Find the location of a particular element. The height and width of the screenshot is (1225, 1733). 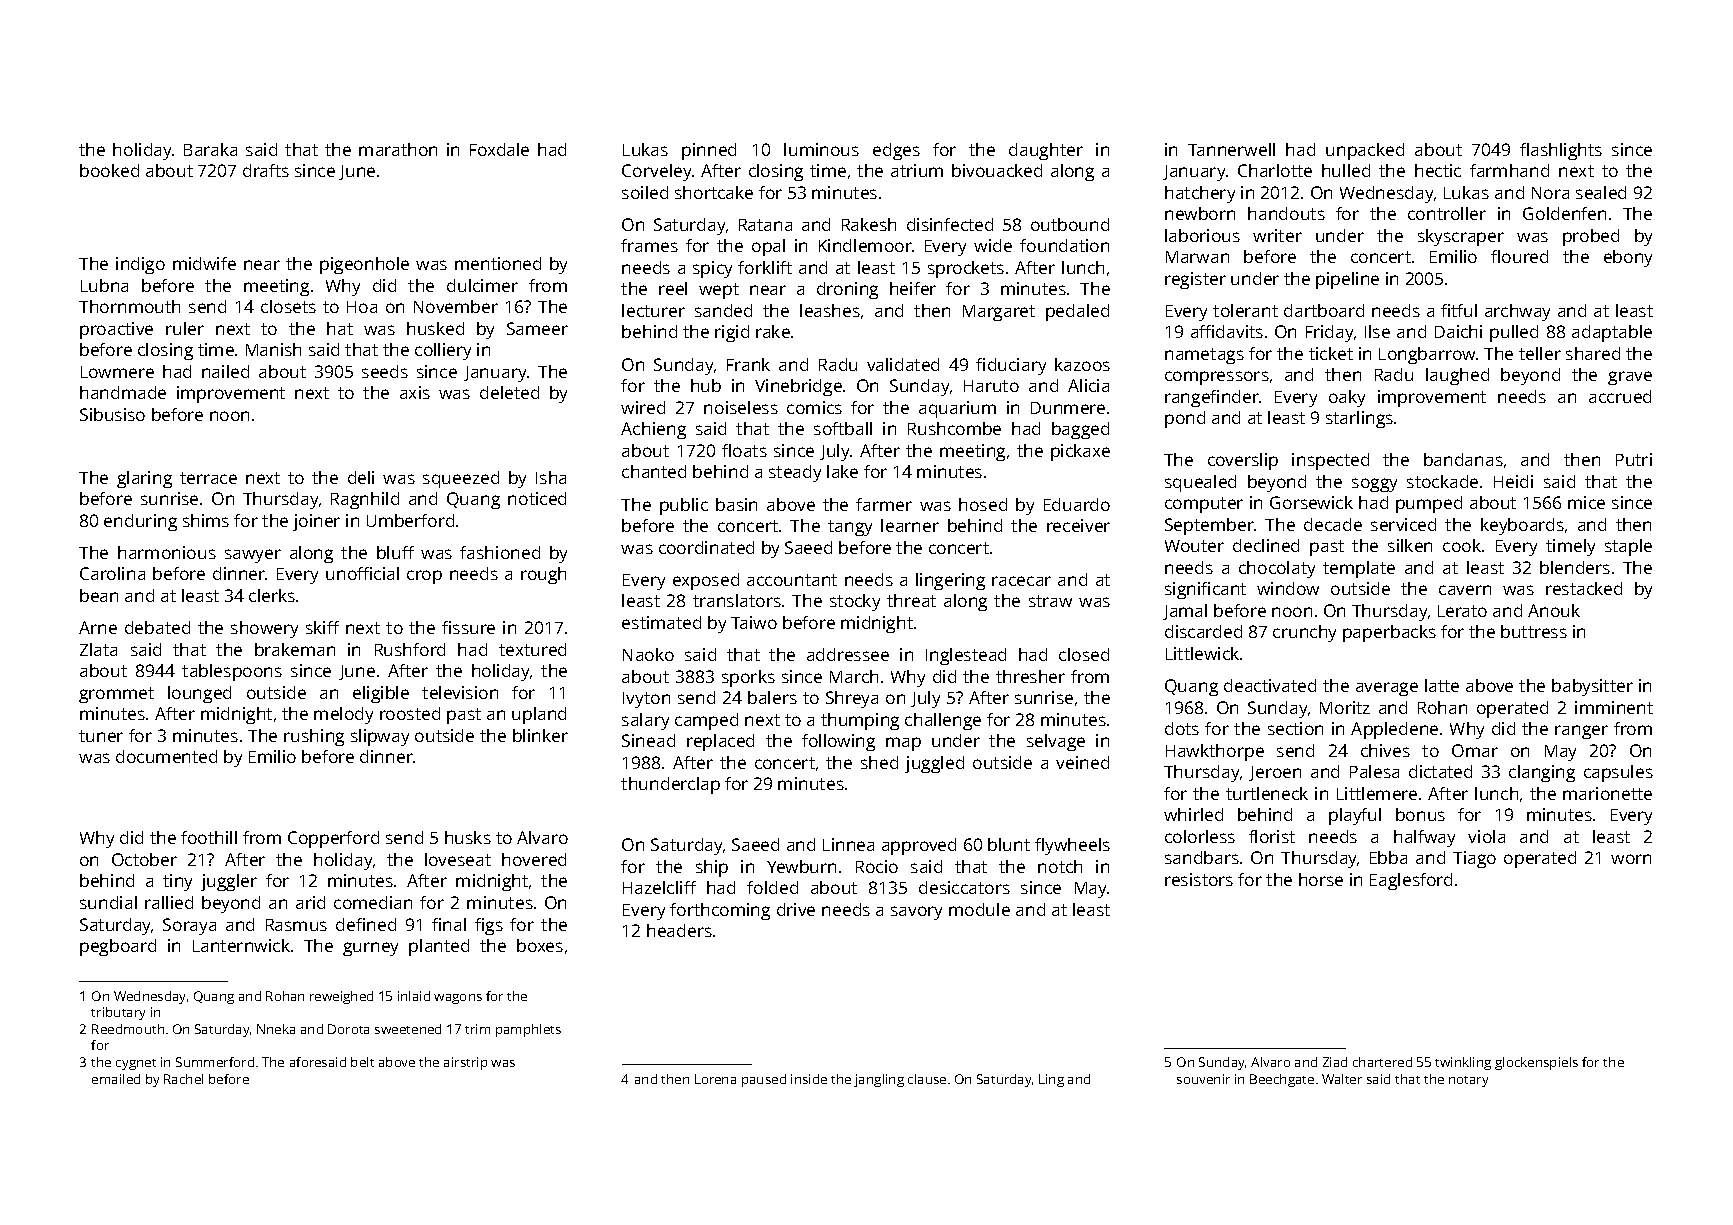

ebony is located at coordinates (1628, 258).
